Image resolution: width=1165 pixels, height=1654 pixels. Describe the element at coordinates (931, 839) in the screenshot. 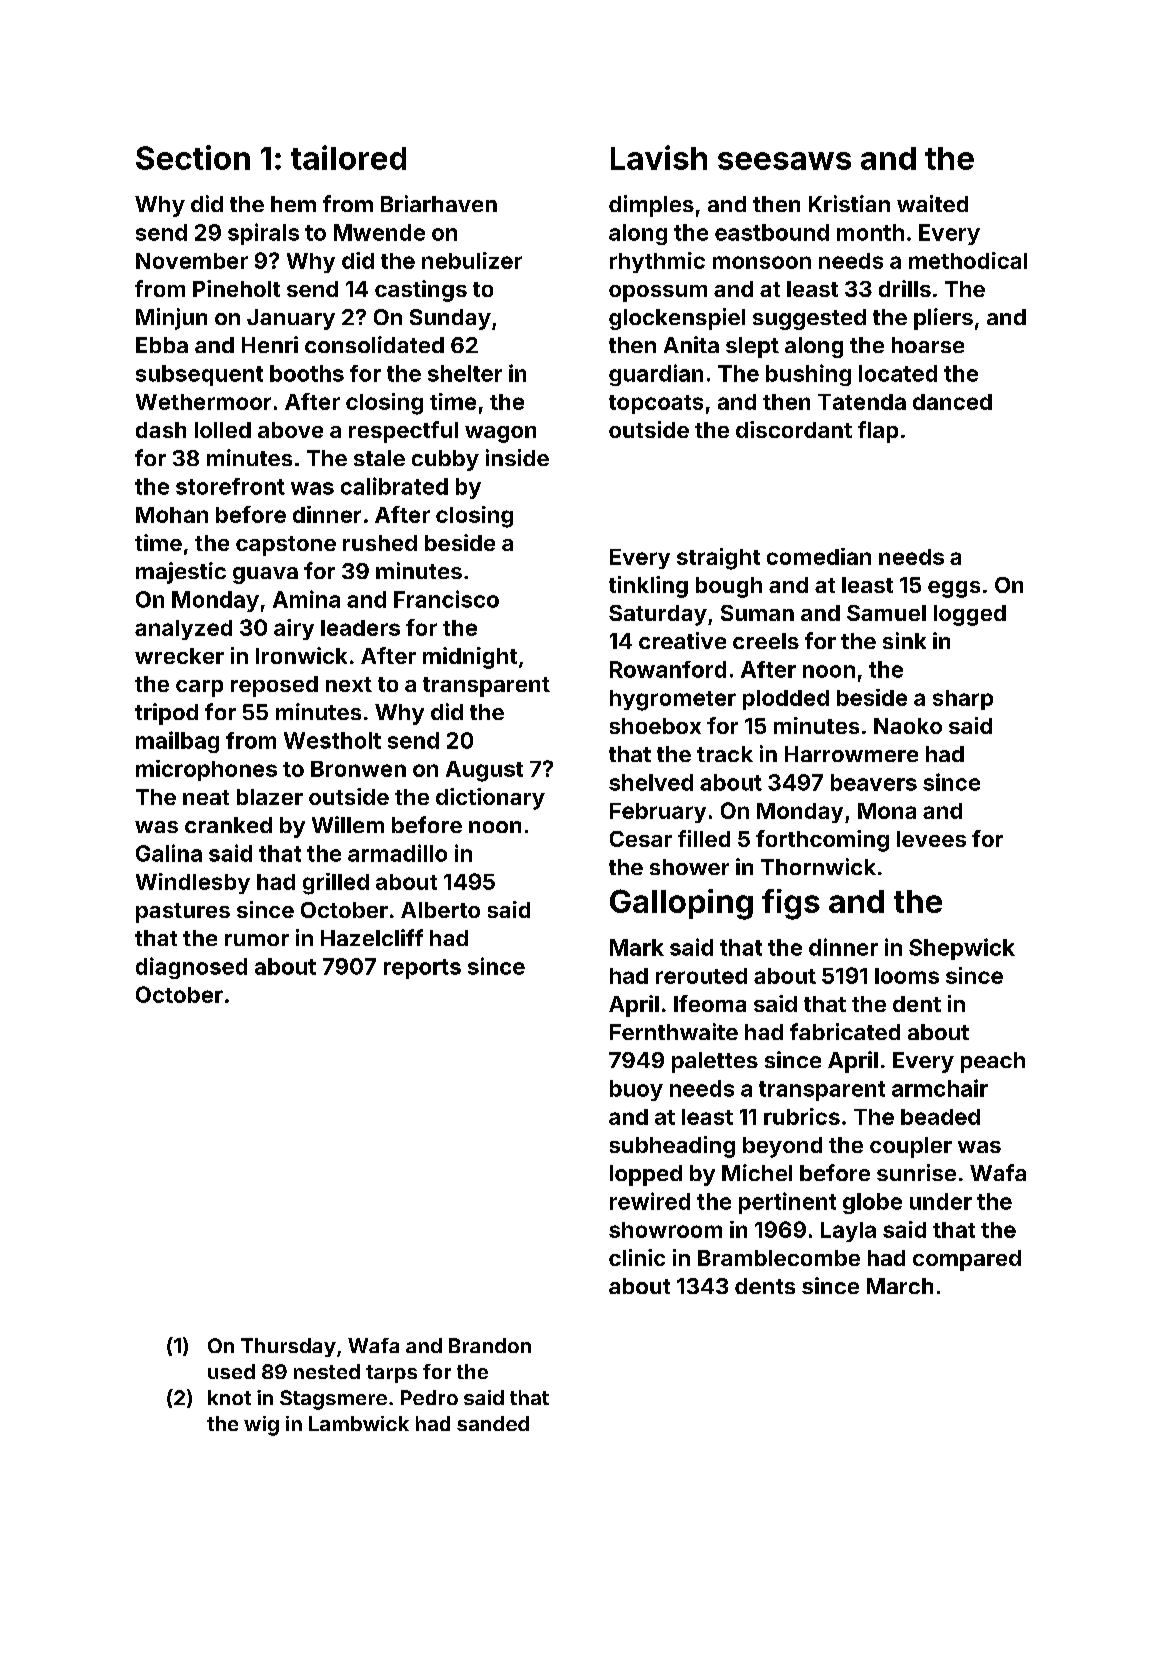

I see `levees` at that location.
